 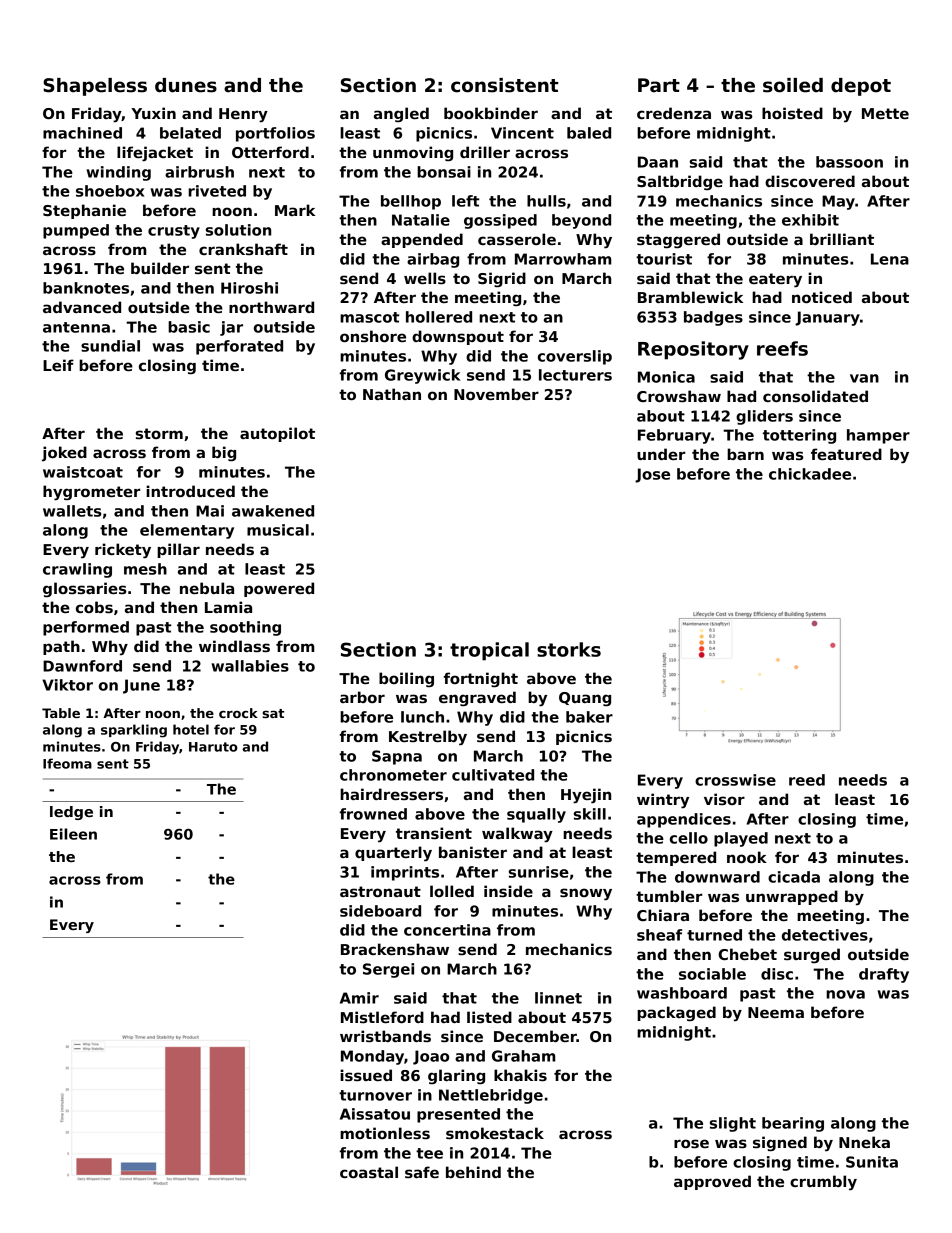 What do you see at coordinates (369, 1172) in the image?
I see `coastal` at bounding box center [369, 1172].
